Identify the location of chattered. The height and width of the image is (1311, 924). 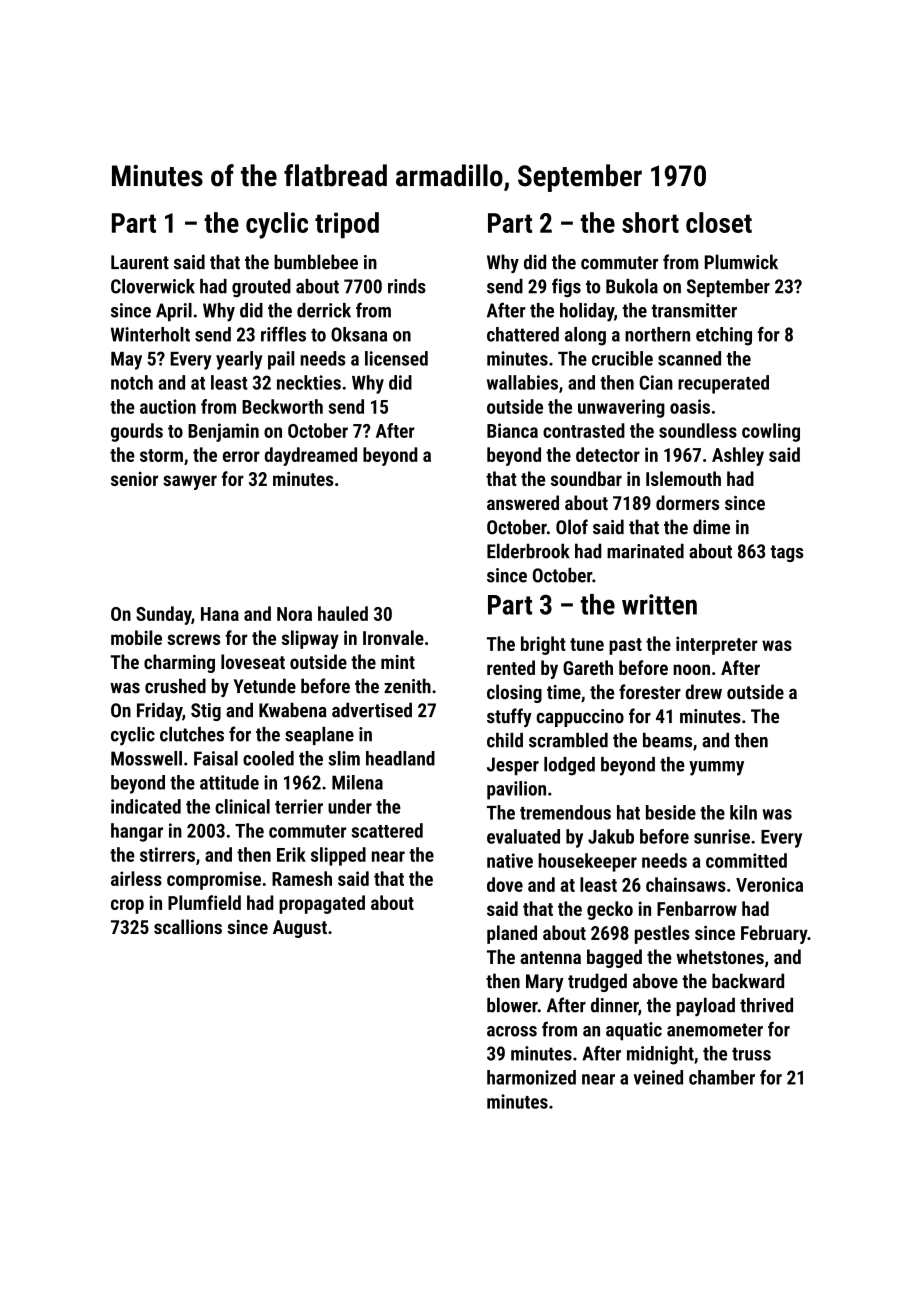
(523, 334).
